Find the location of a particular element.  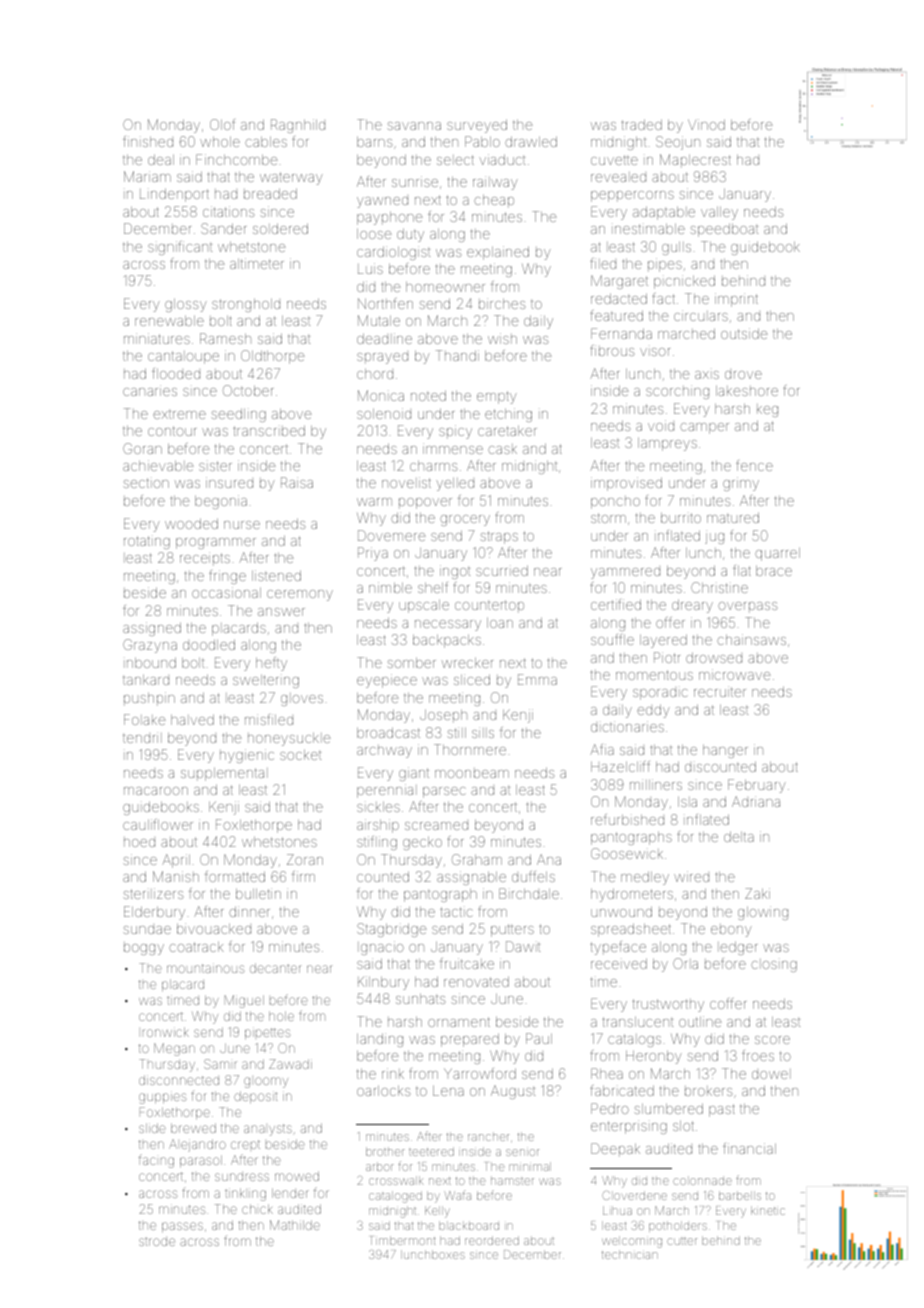

strode is located at coordinates (157, 1242).
